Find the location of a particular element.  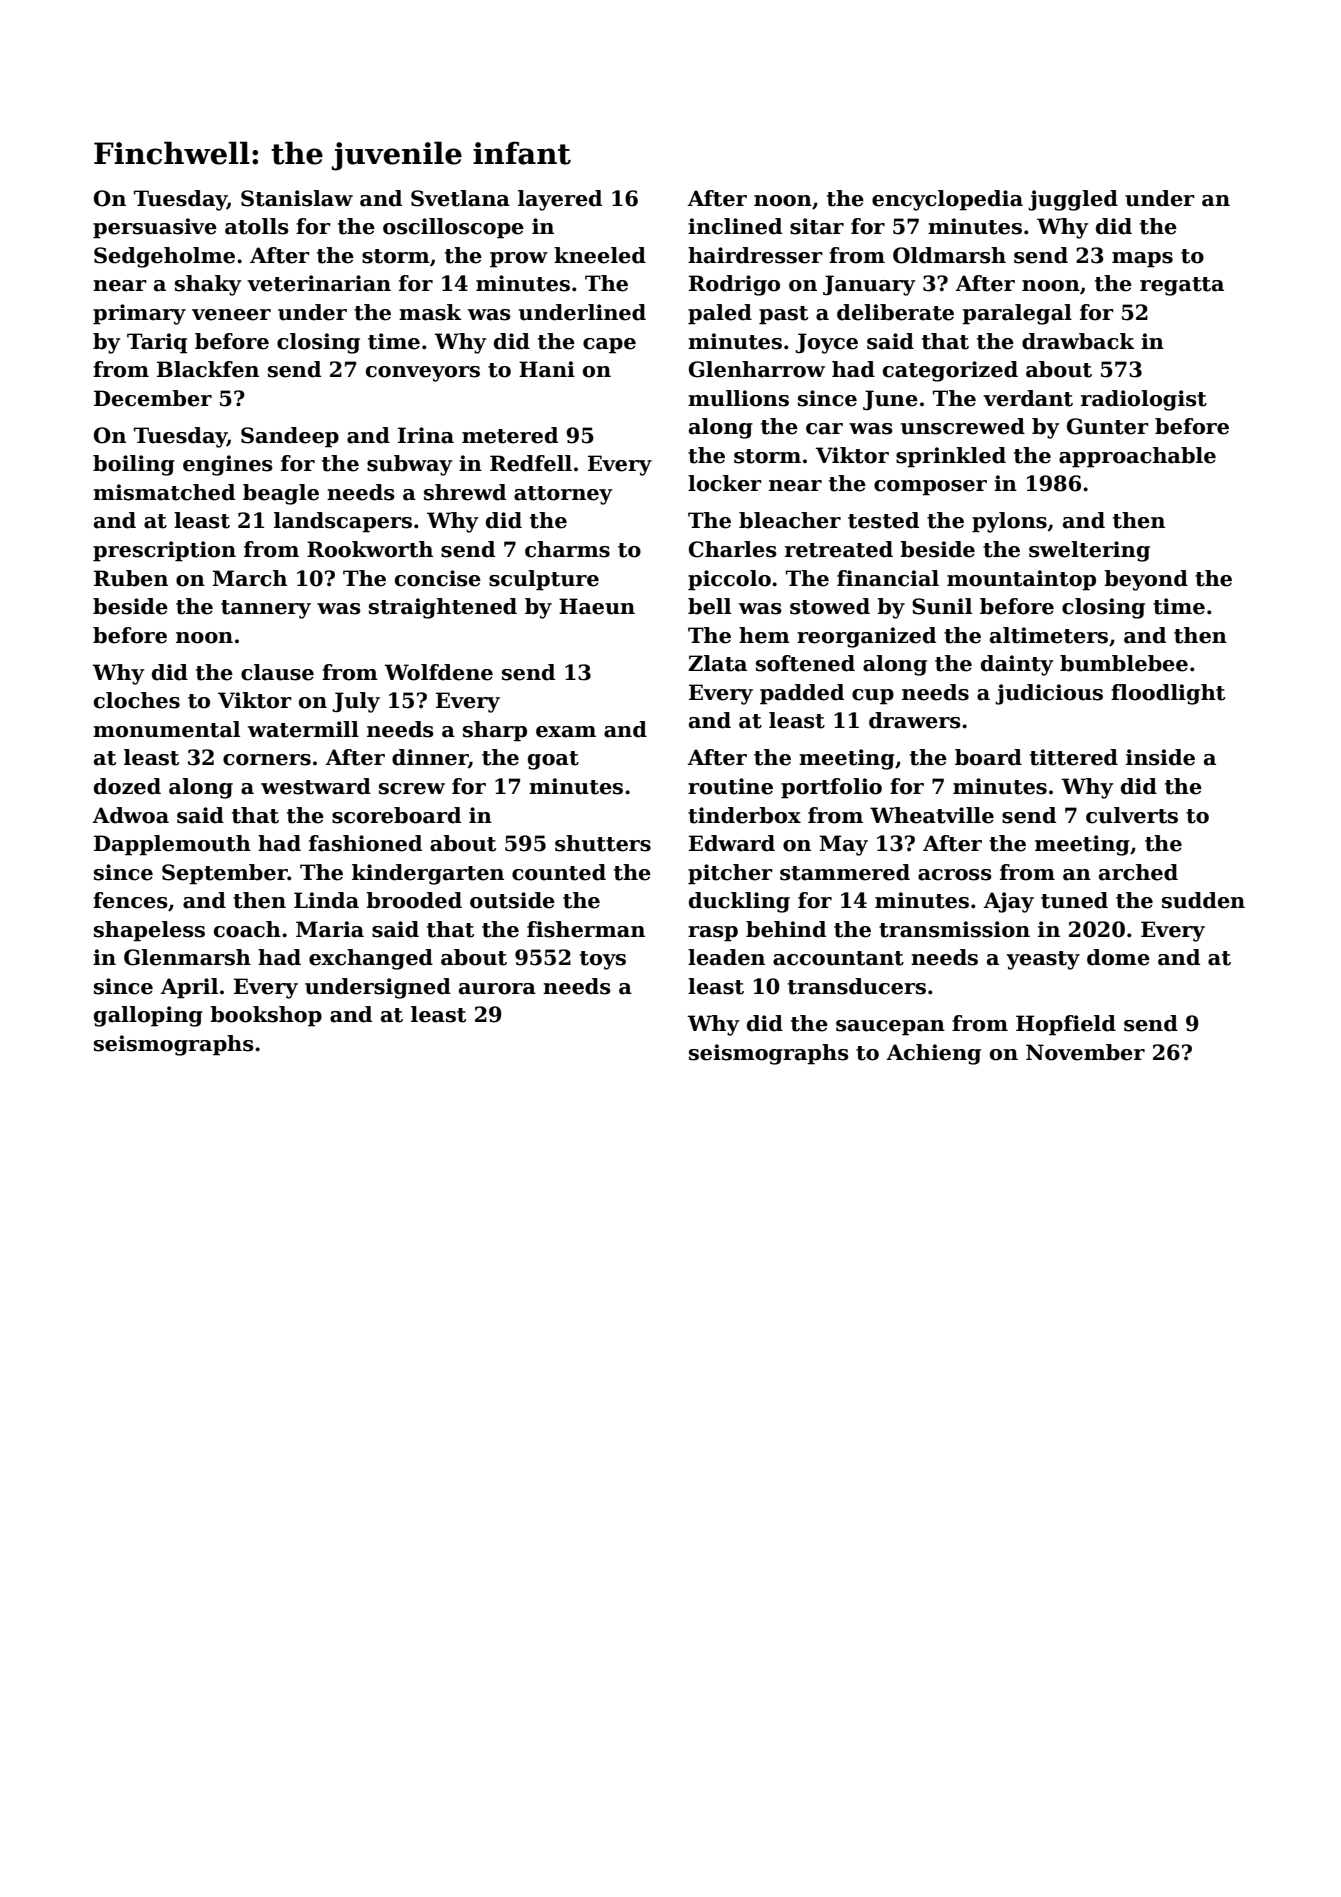

hairdresser is located at coordinates (755, 255).
